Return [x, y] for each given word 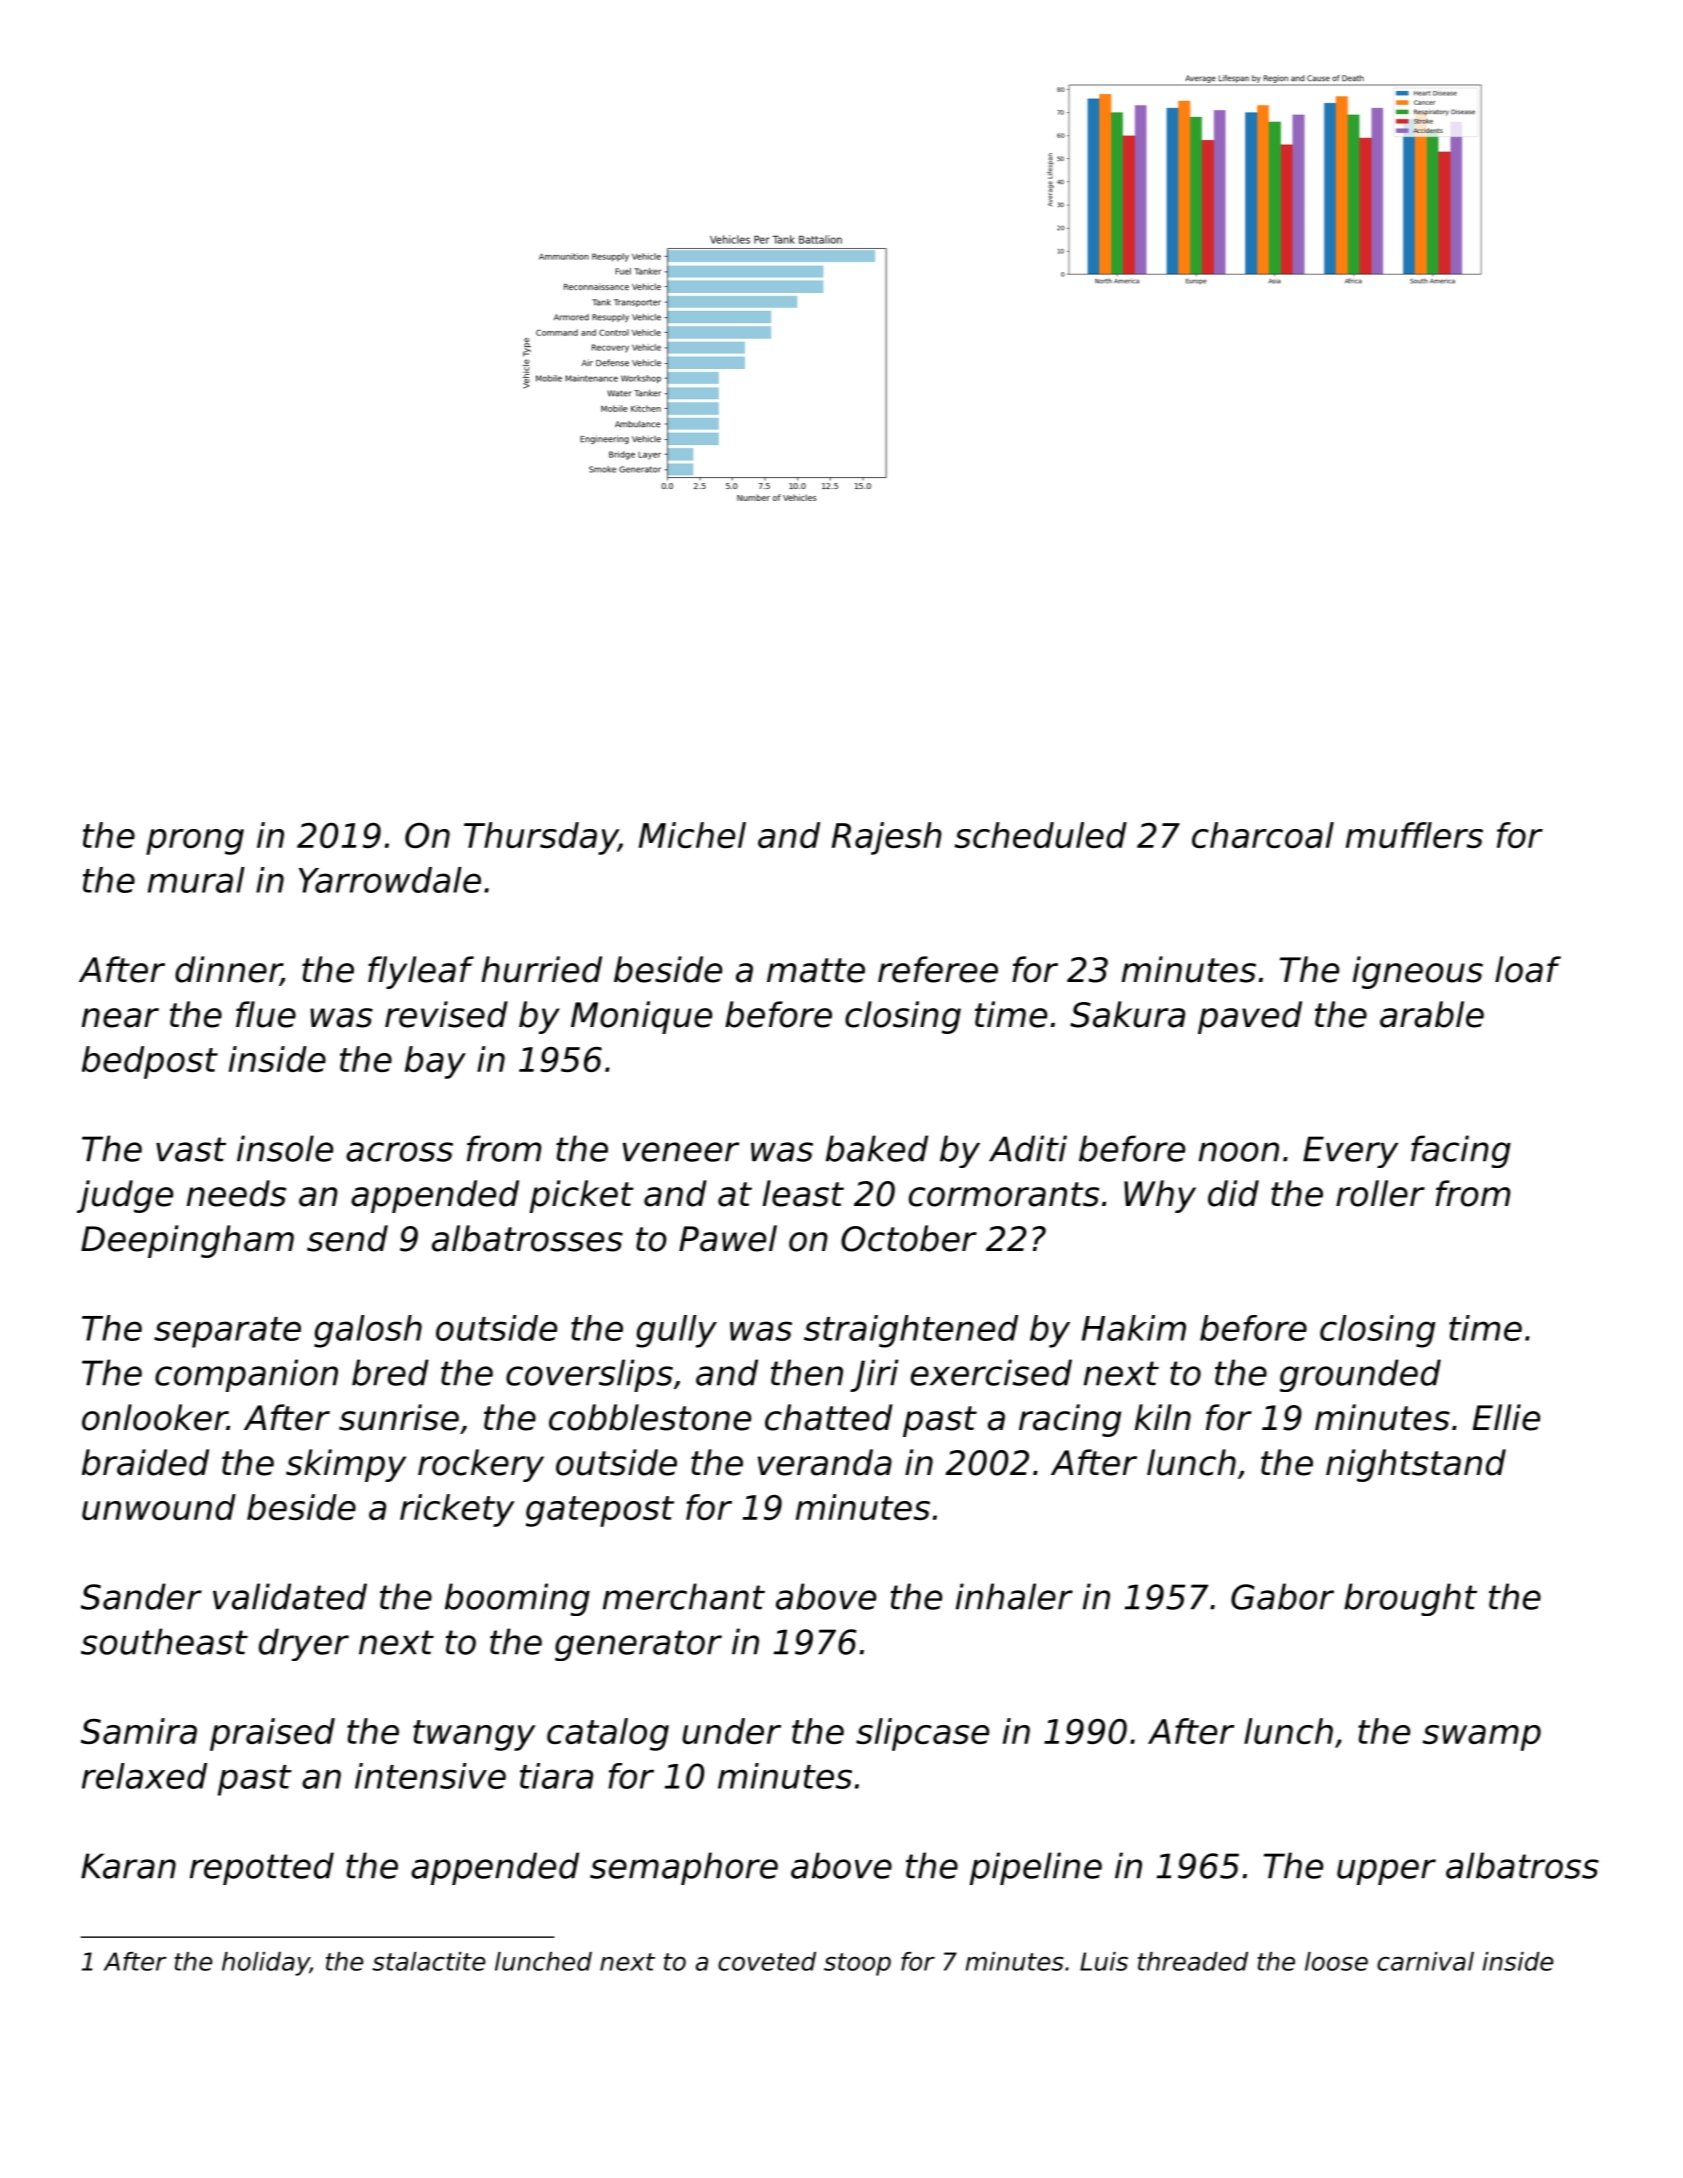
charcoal [1263, 835]
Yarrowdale [390, 880]
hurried [542, 969]
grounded [1360, 1375]
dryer [304, 1644]
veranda [825, 1462]
